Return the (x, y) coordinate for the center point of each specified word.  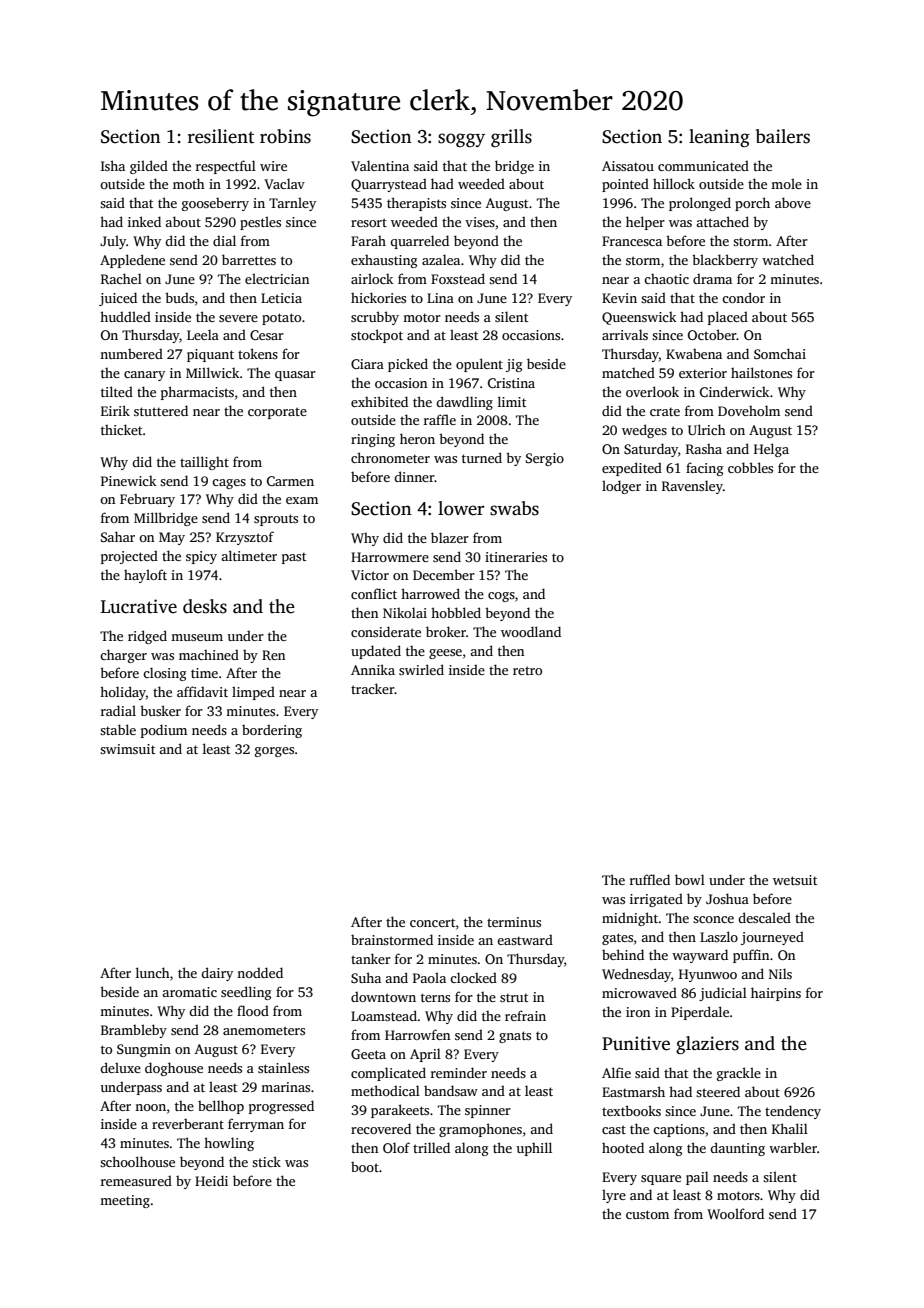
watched (788, 259)
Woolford (735, 1213)
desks (205, 606)
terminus (514, 922)
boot (365, 1167)
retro (527, 670)
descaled (764, 917)
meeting (125, 1201)
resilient (221, 136)
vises (480, 222)
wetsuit (795, 880)
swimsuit (127, 749)
